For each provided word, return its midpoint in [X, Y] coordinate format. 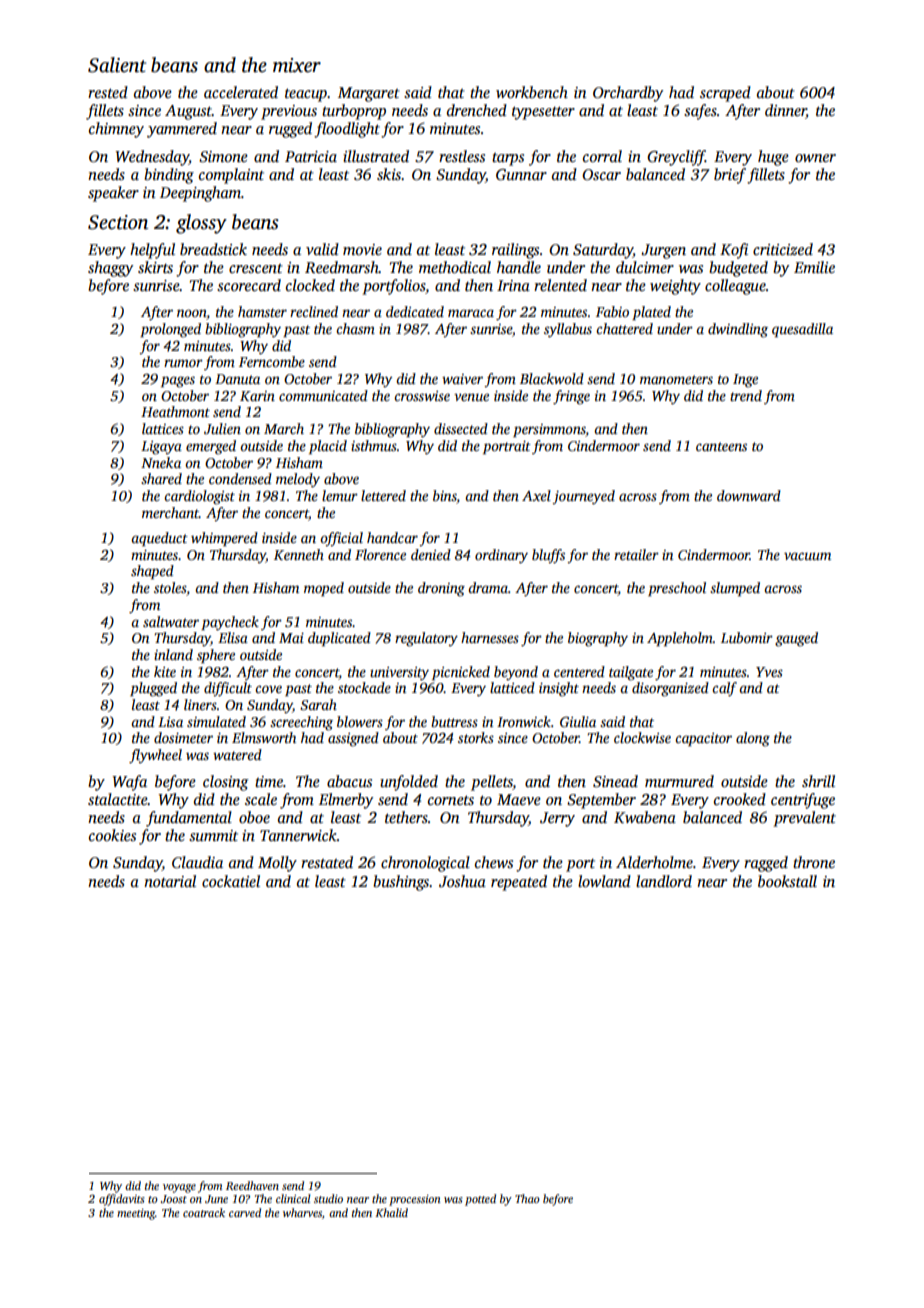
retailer [636, 554]
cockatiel [231, 881]
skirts [155, 267]
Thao [527, 1198]
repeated [519, 883]
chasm [355, 328]
